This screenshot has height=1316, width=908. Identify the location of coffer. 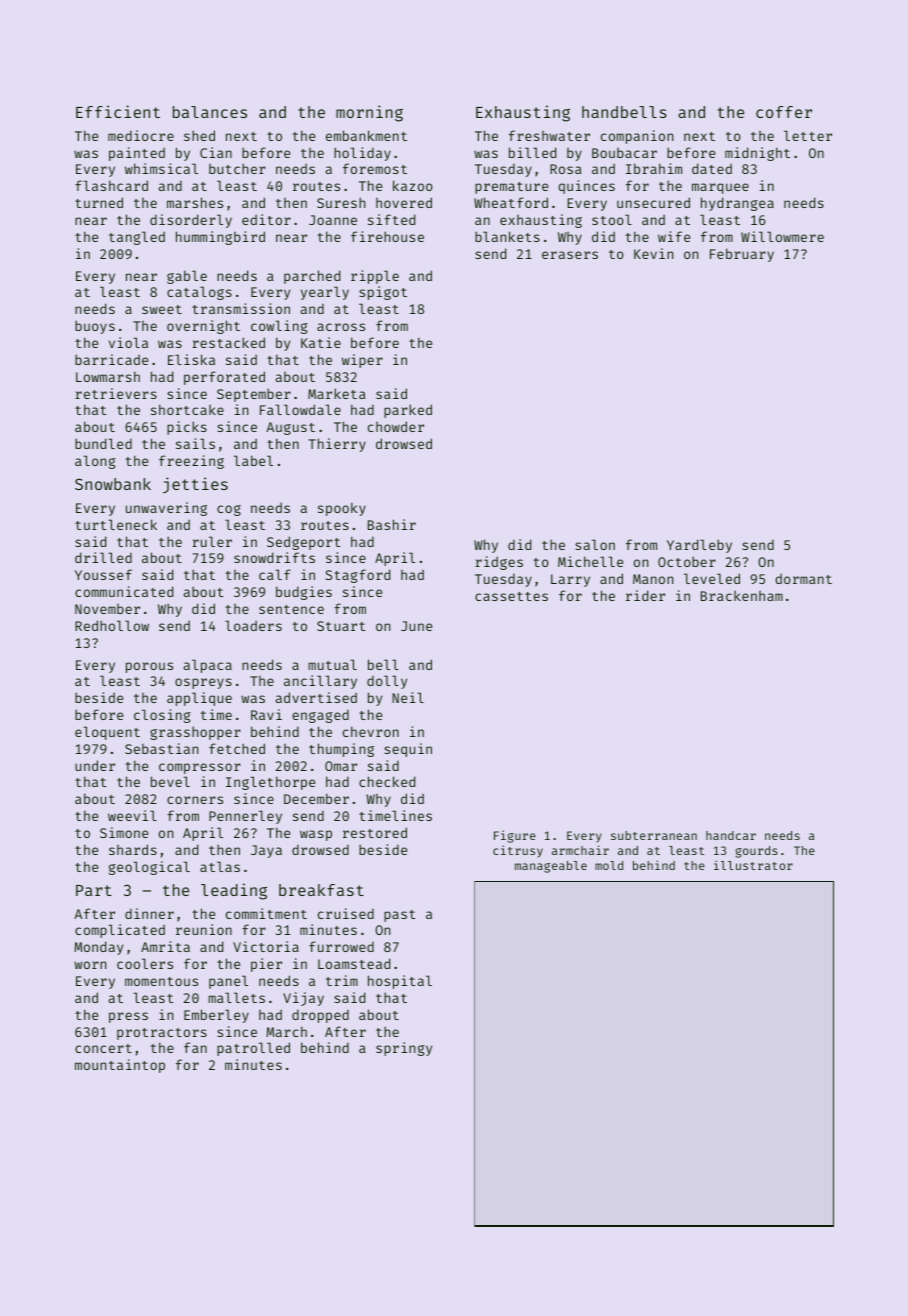
(784, 112).
